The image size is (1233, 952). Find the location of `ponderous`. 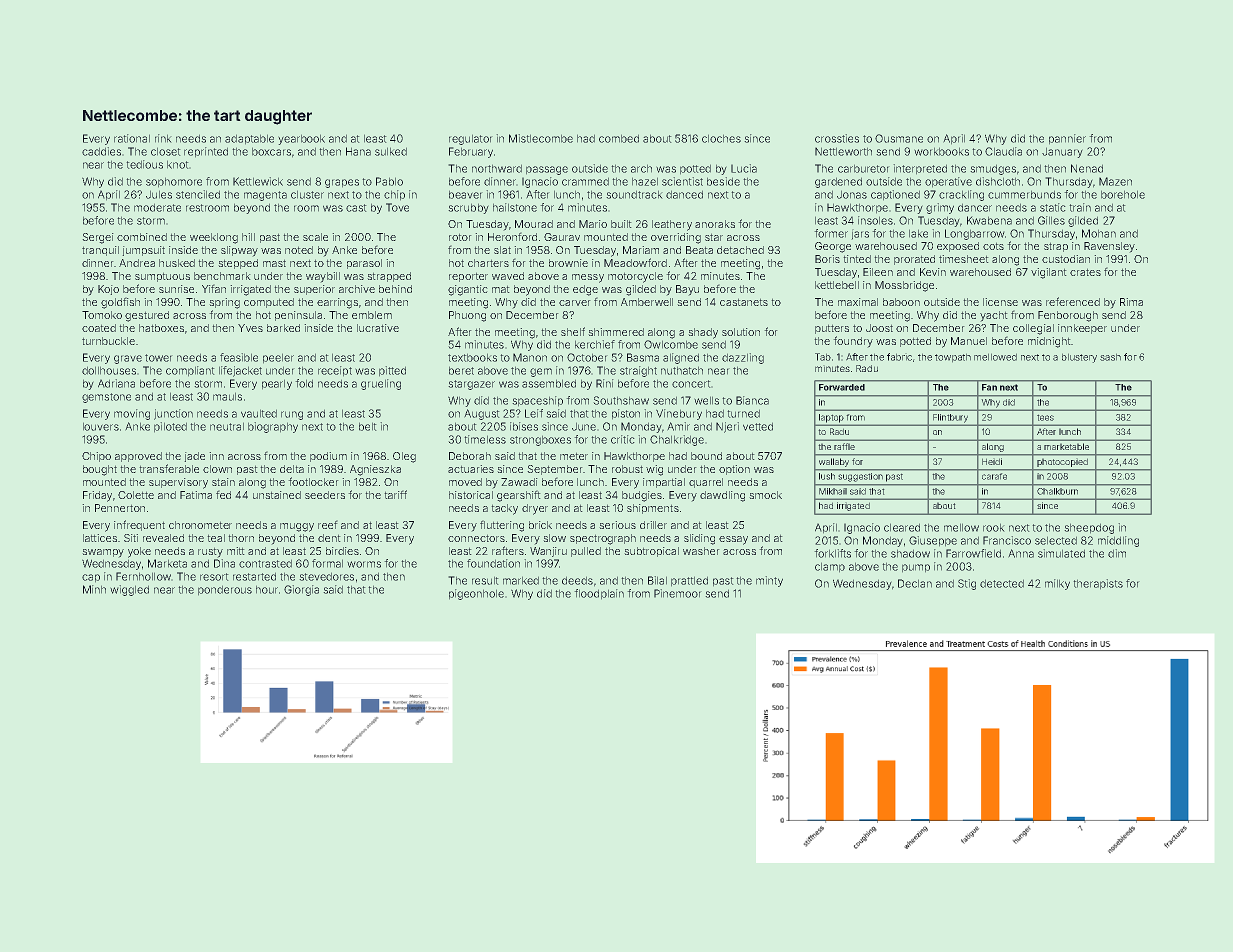

ponderous is located at coordinates (225, 590).
